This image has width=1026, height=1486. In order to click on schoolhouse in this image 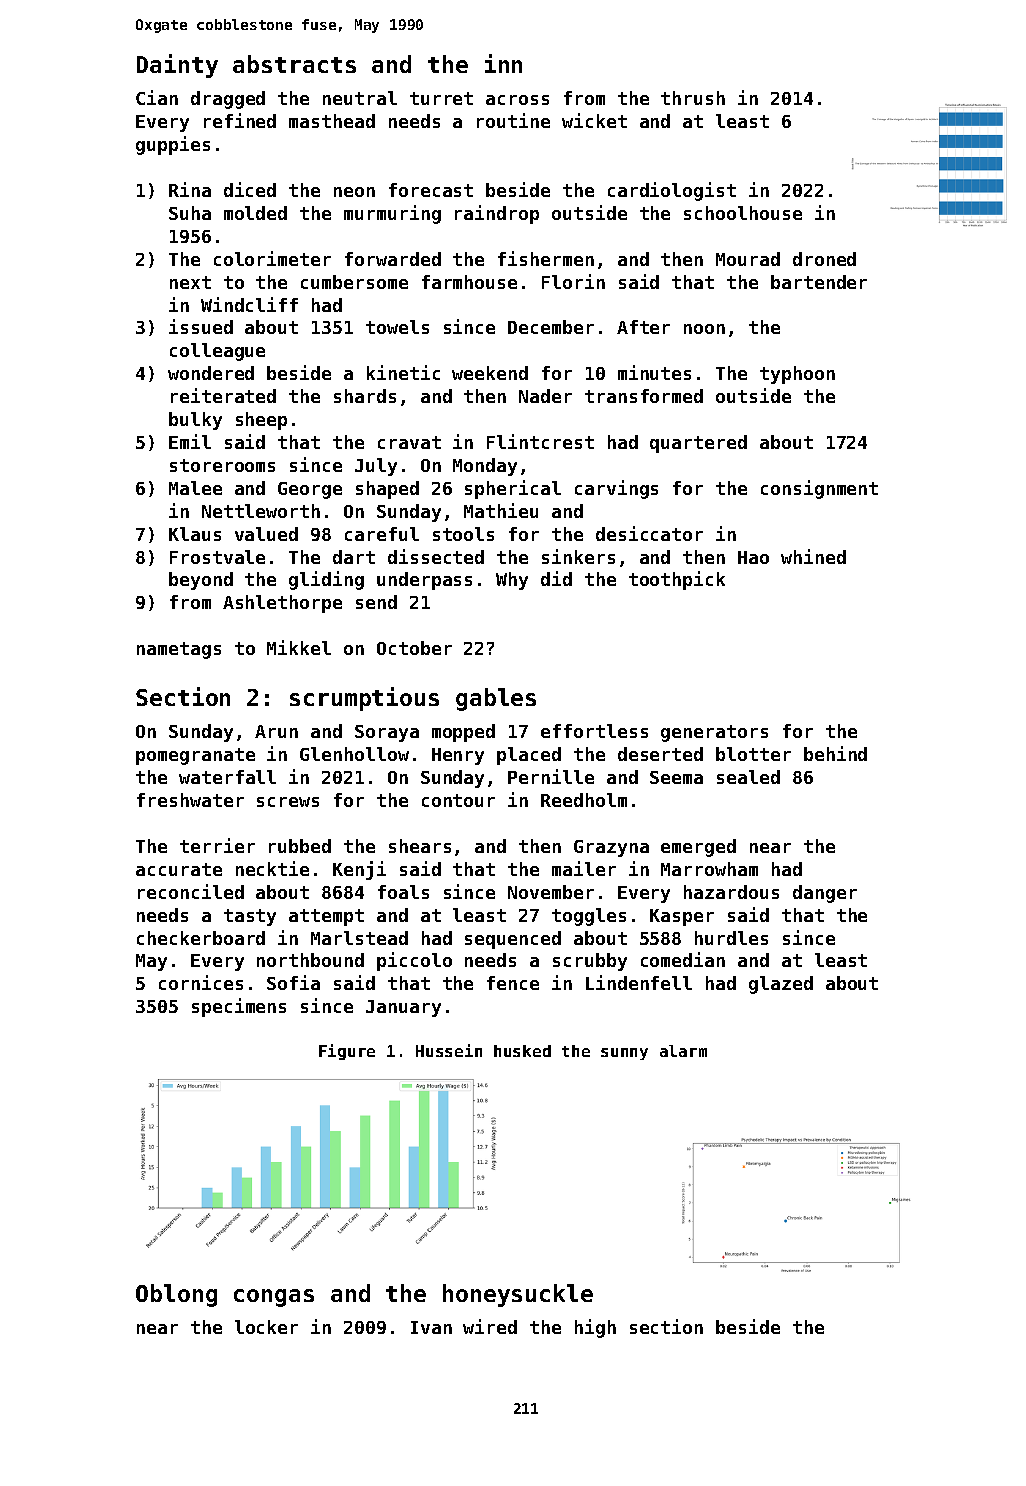, I will do `click(743, 213)`.
